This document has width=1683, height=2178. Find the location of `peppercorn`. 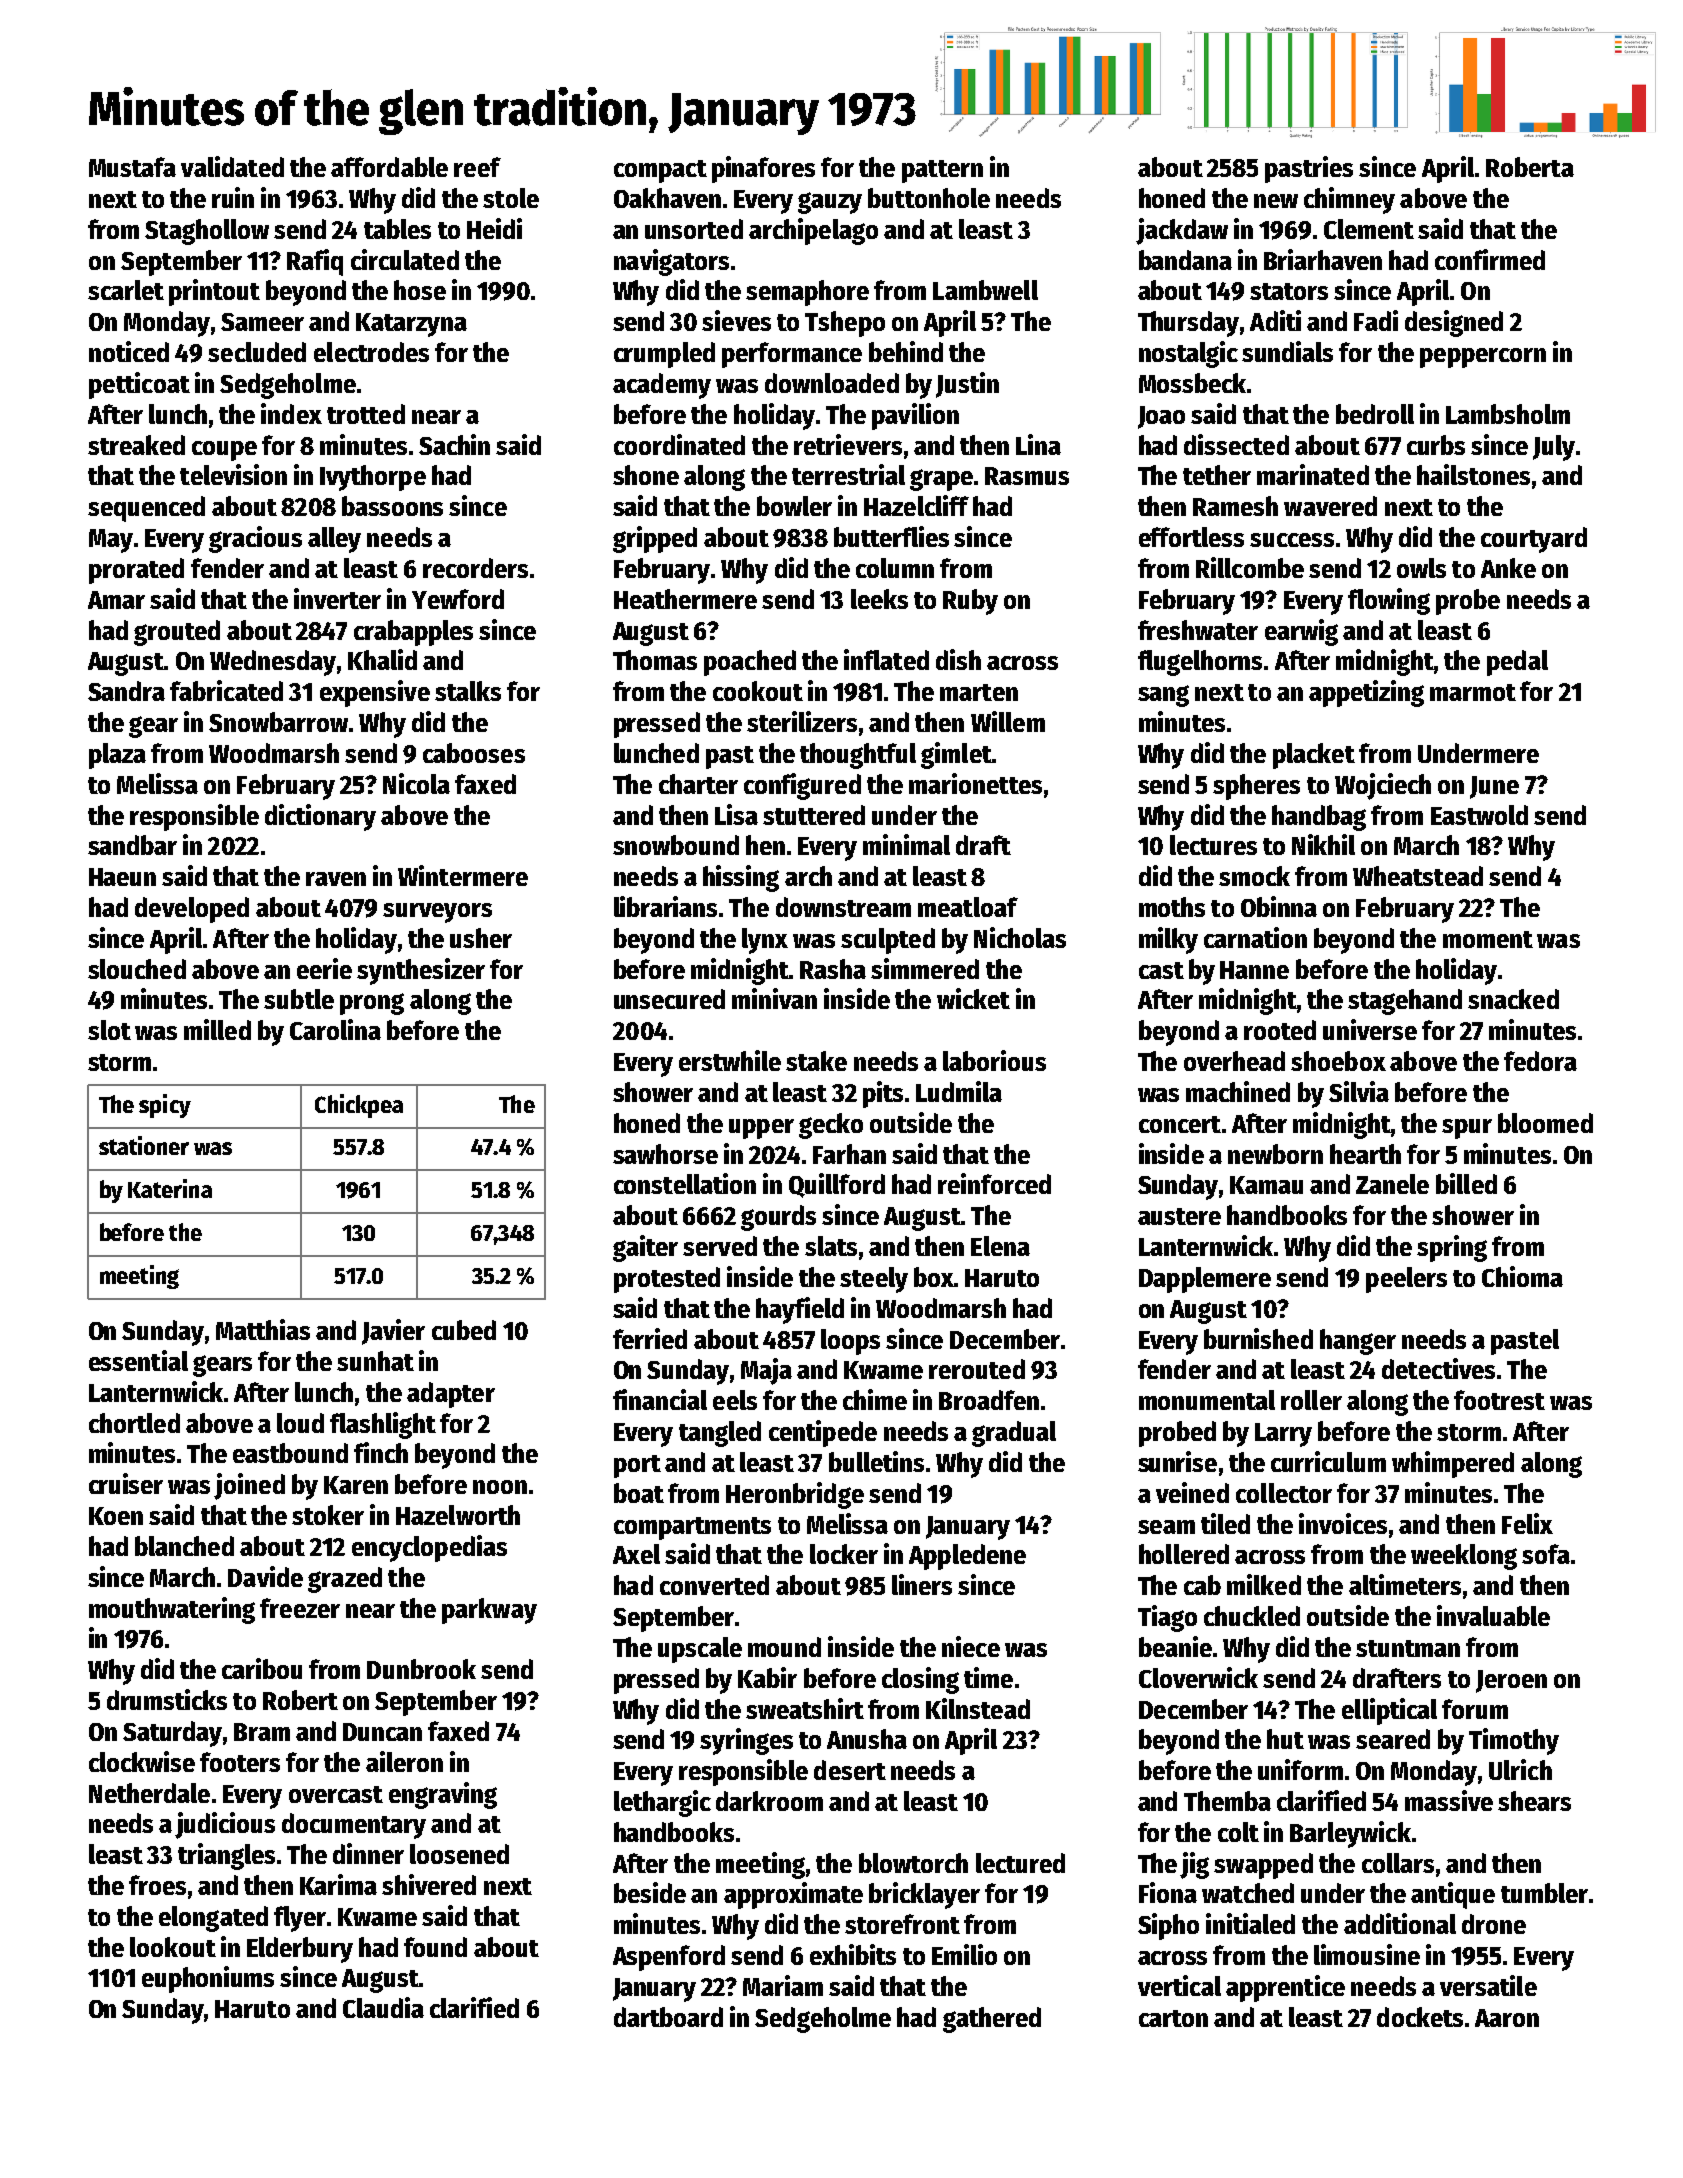

peppercorn is located at coordinates (1483, 358).
